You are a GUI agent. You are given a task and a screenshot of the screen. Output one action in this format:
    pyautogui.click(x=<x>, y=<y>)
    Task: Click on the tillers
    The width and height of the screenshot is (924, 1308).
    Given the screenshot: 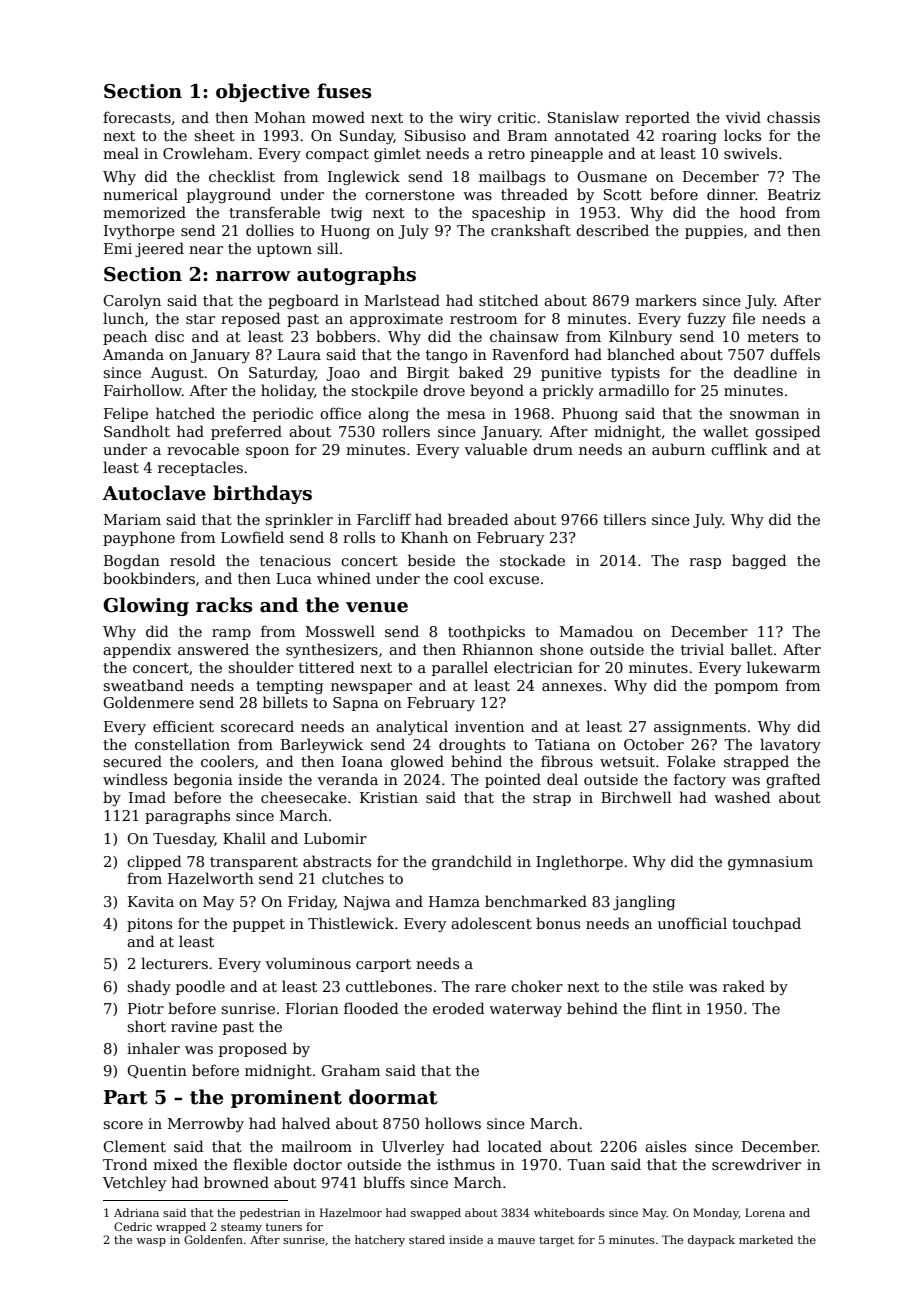 What is the action you would take?
    pyautogui.click(x=624, y=519)
